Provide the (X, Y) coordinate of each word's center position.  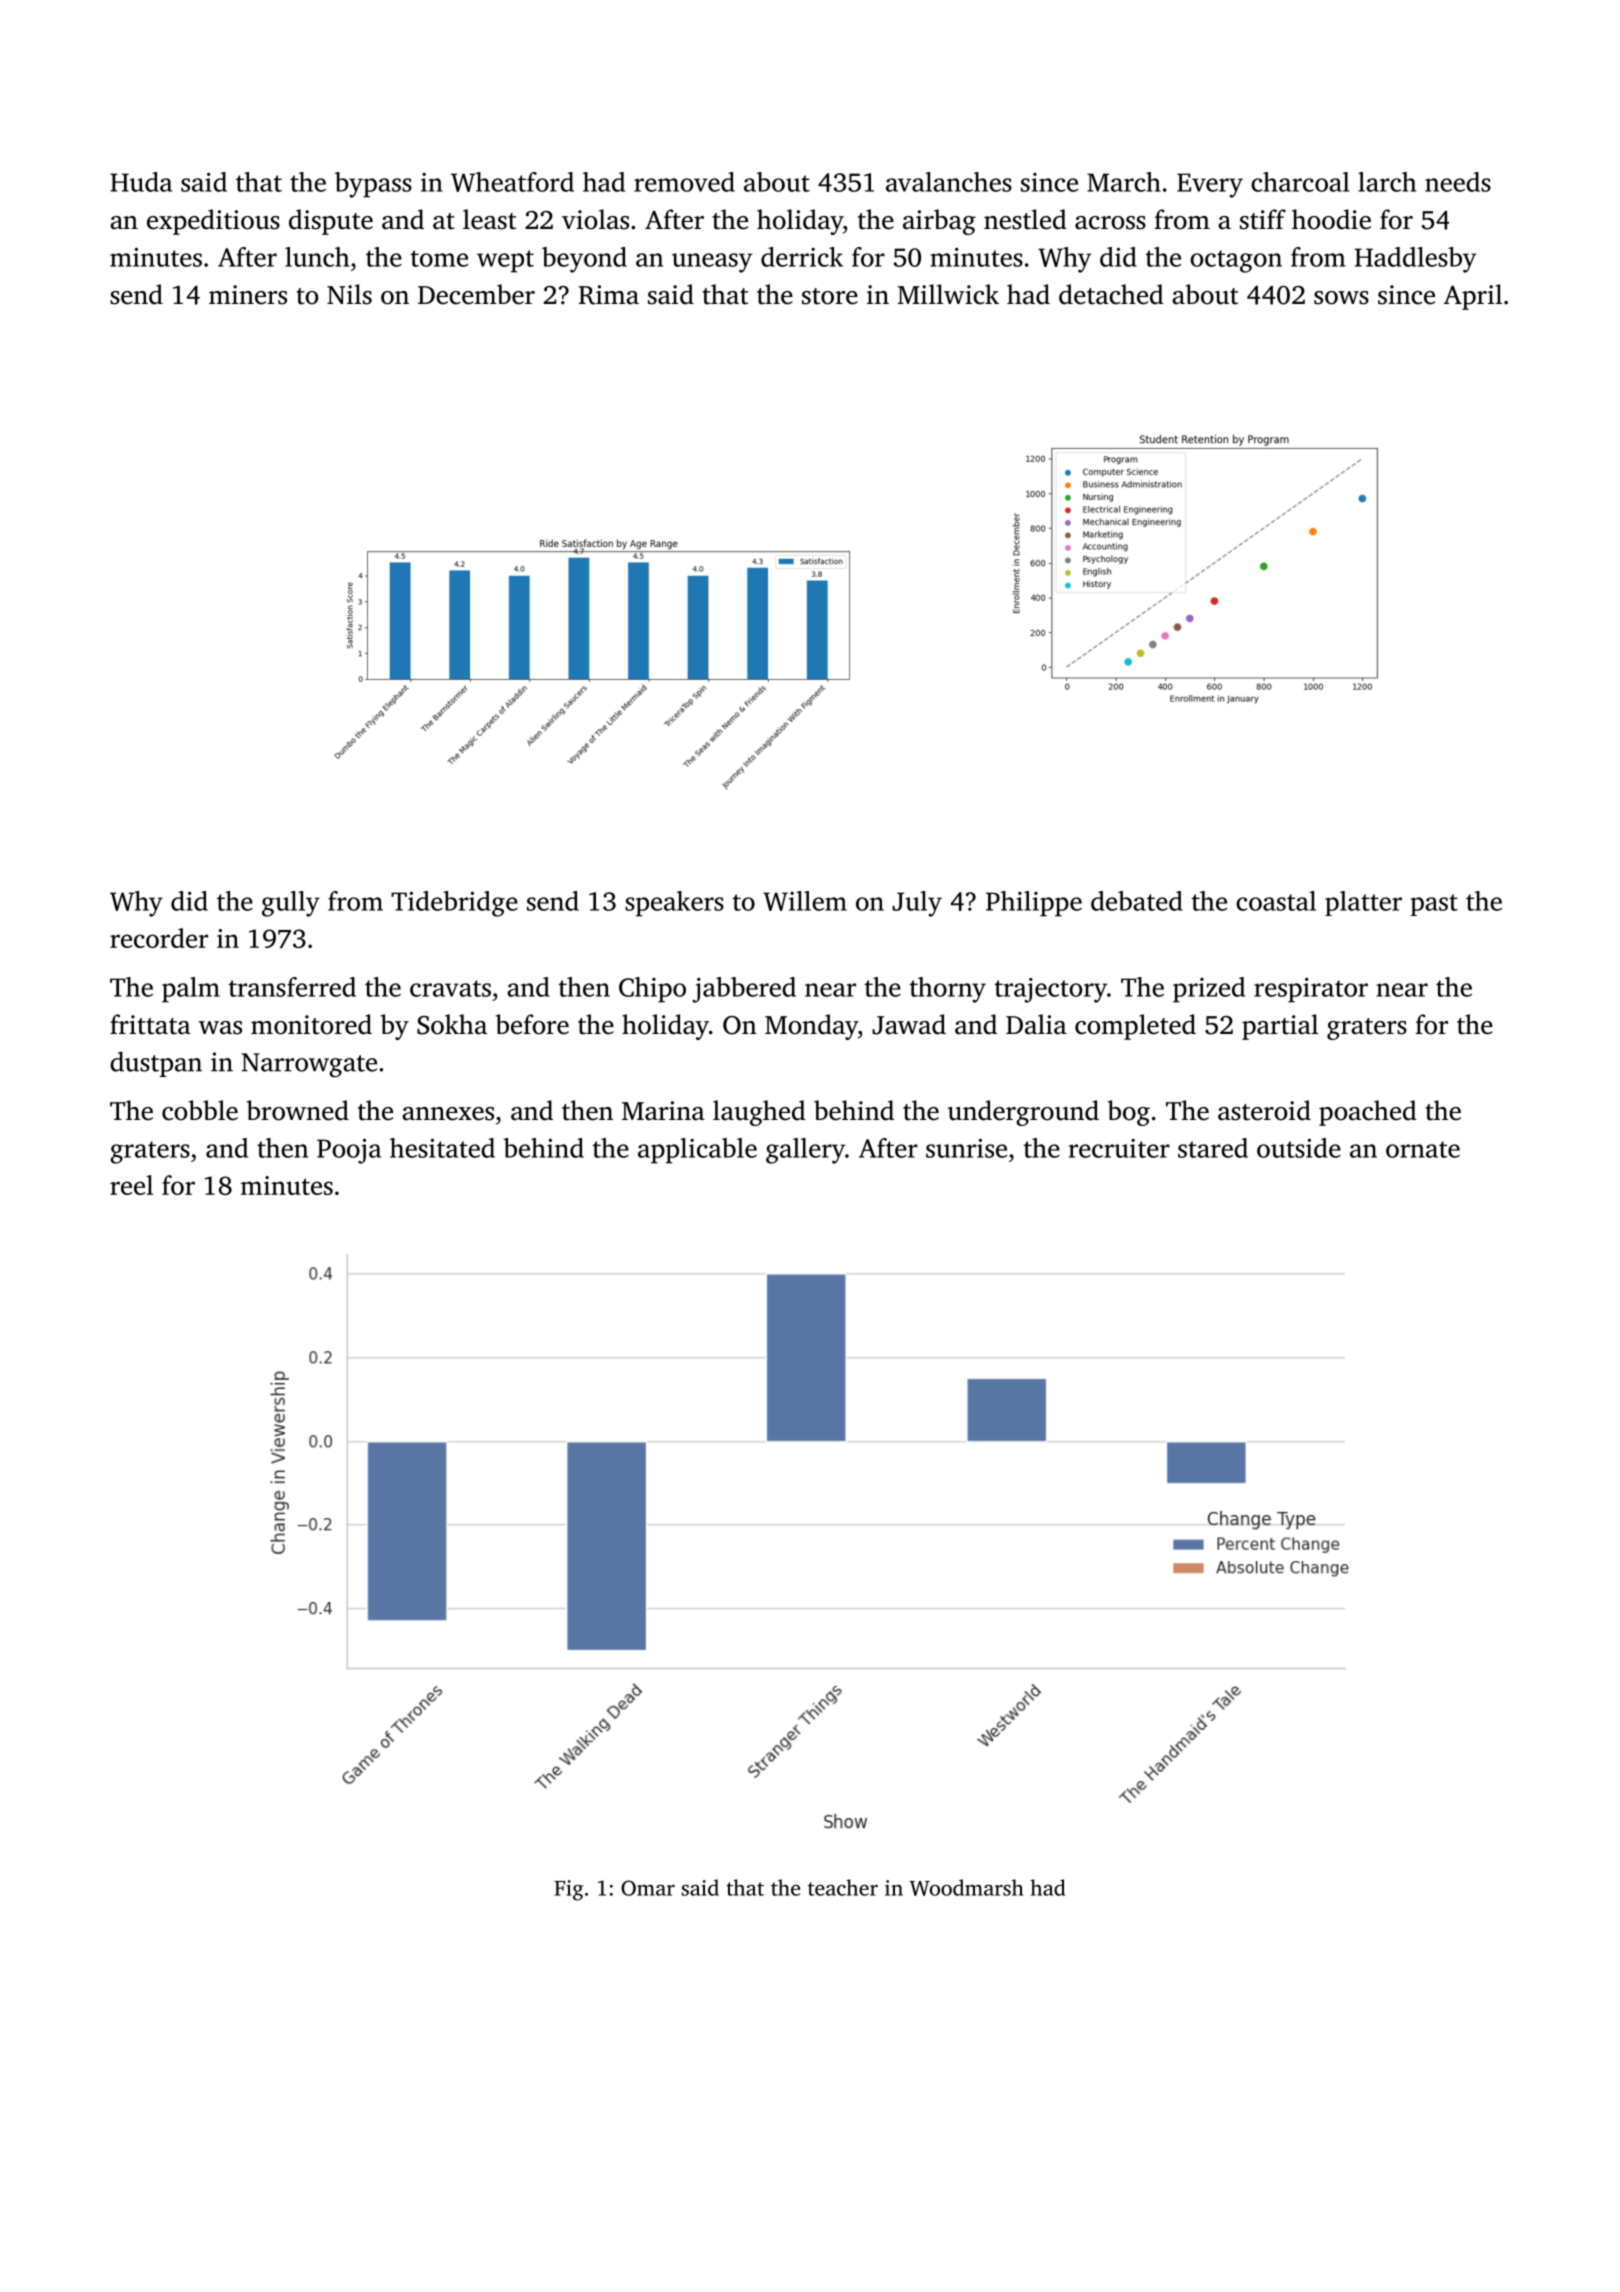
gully (291, 904)
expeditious (213, 222)
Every (1210, 185)
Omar (648, 1888)
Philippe (1034, 904)
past (1434, 905)
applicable (697, 1151)
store (830, 296)
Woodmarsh (966, 1887)
